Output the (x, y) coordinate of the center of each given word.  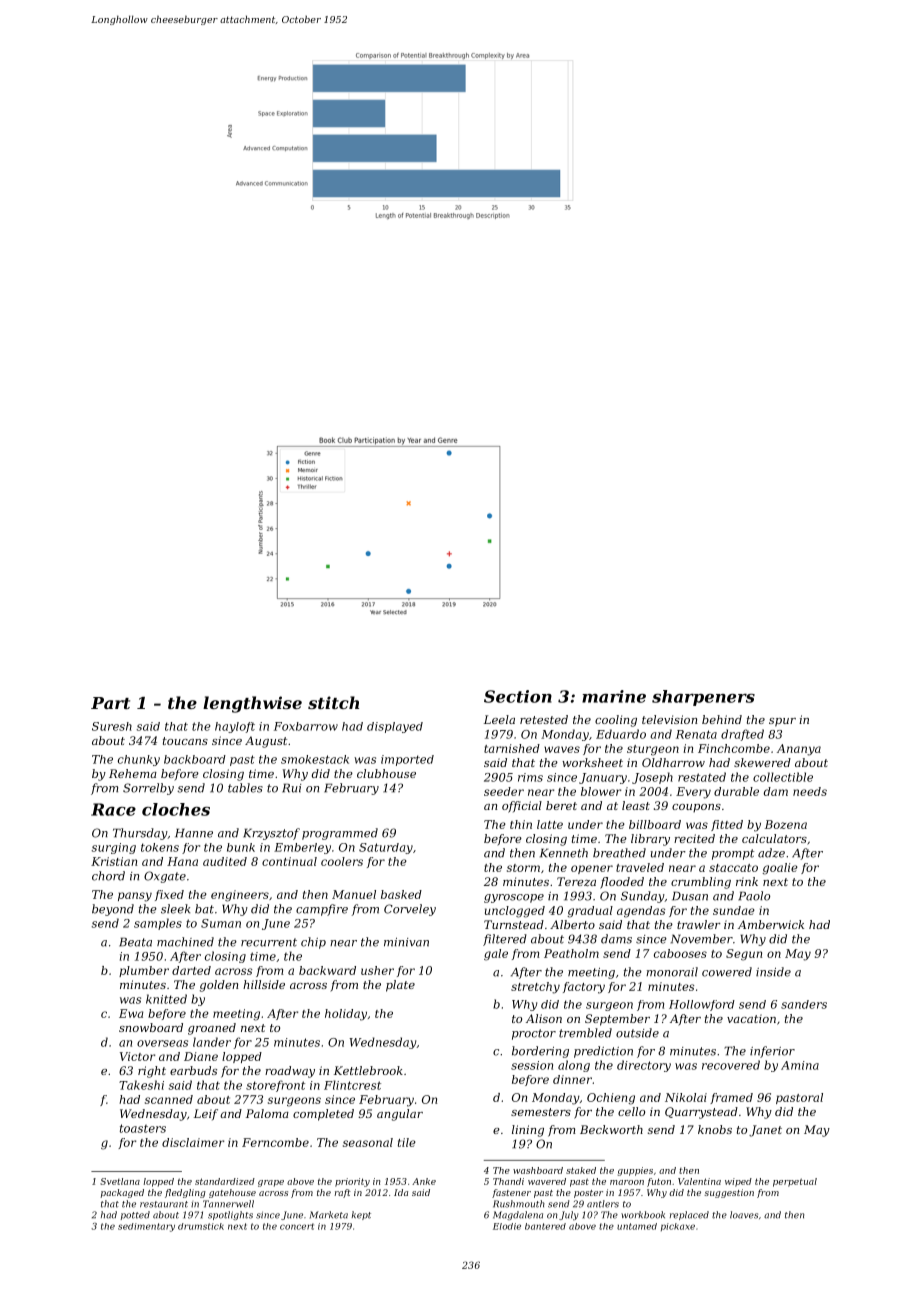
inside (773, 972)
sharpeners (703, 698)
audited (225, 861)
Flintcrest (352, 1085)
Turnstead (514, 924)
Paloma (267, 1113)
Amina (800, 1065)
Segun (744, 955)
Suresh (112, 726)
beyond (113, 910)
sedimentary (146, 1227)
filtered (505, 940)
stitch (333, 702)
